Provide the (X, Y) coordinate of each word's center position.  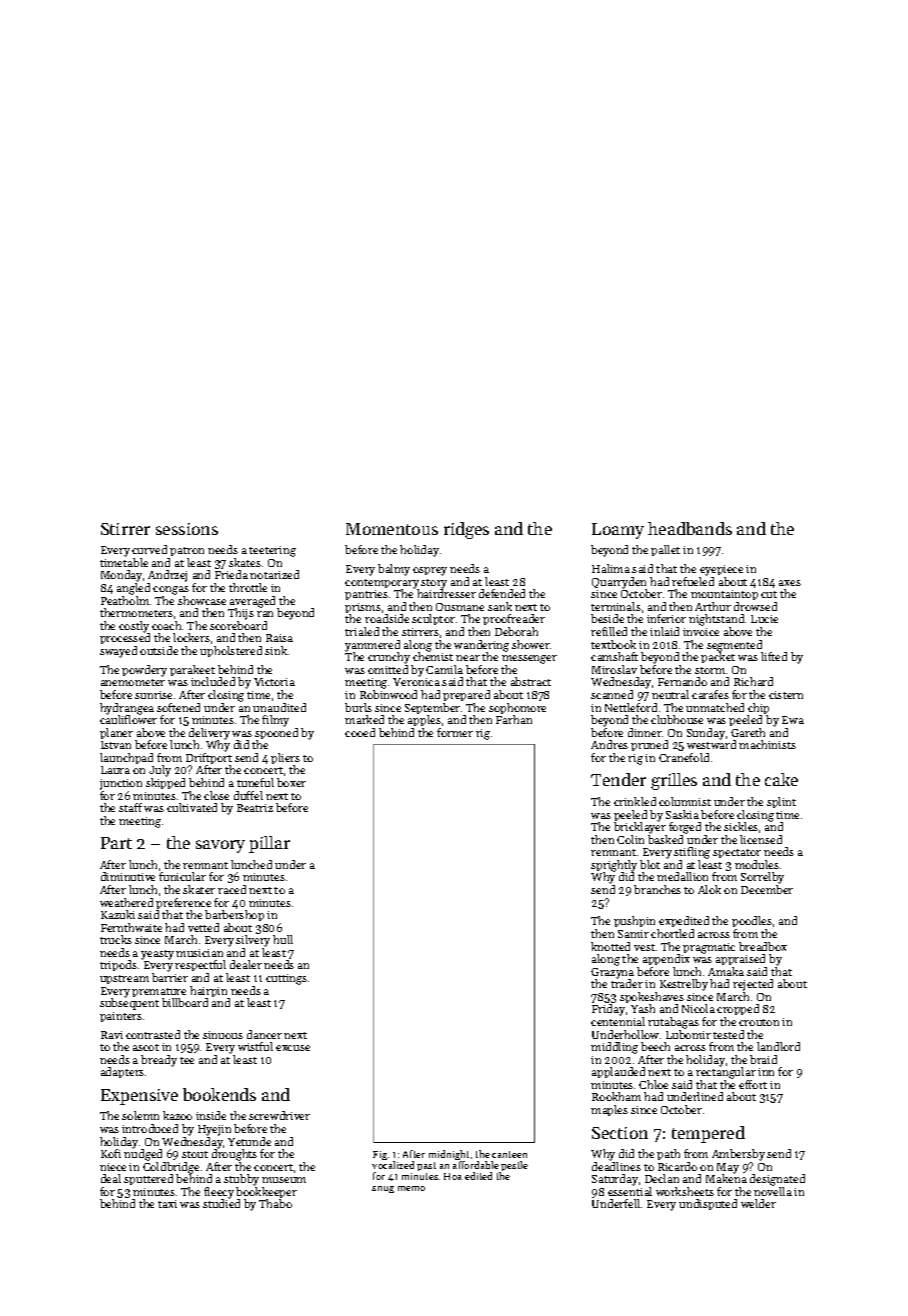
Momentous (392, 529)
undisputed (708, 1204)
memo (411, 1188)
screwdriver (279, 1115)
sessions (187, 529)
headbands (690, 528)
